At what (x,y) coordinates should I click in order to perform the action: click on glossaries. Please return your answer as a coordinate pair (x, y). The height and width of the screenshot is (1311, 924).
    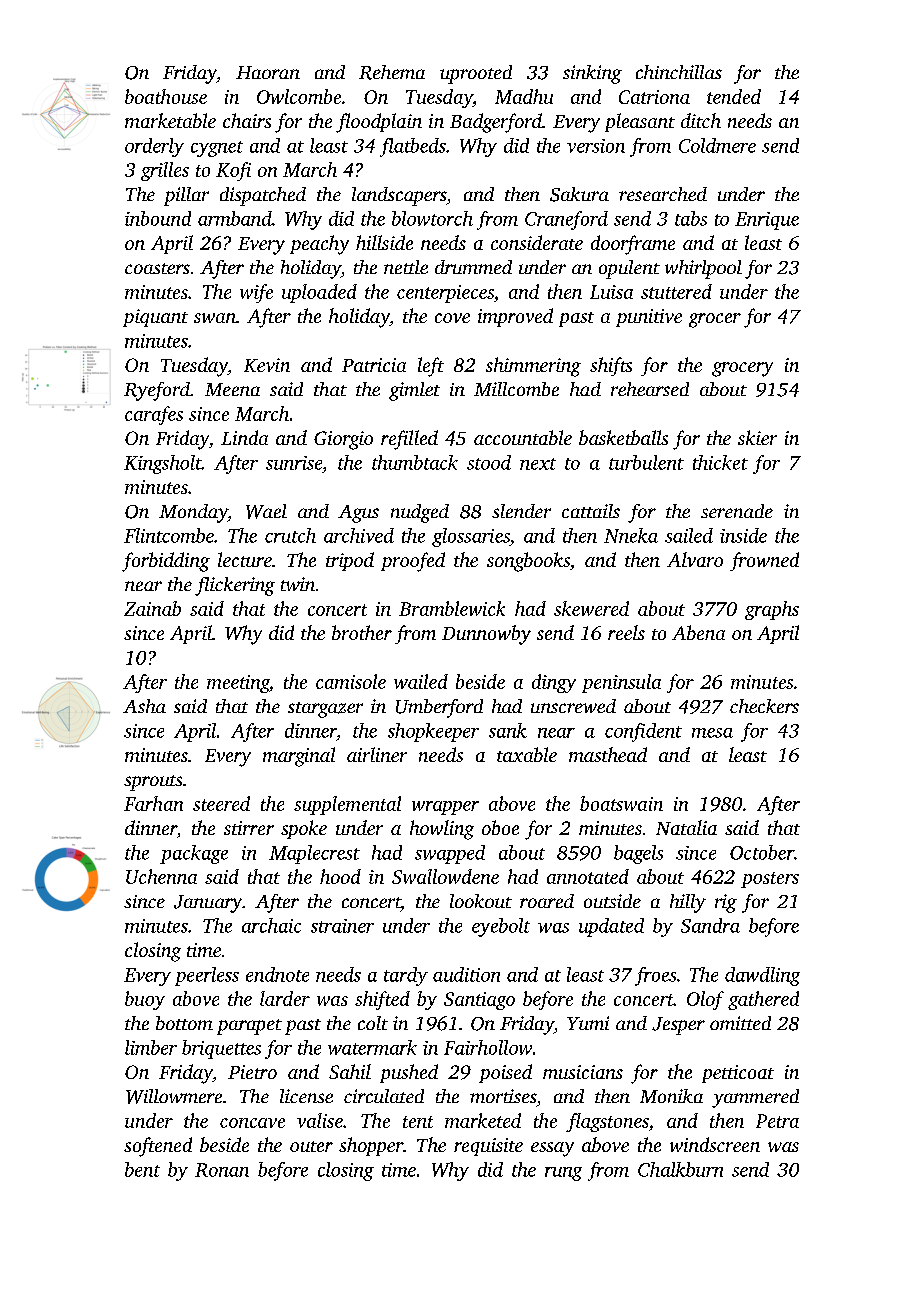
    Looking at the image, I should click on (471, 537).
